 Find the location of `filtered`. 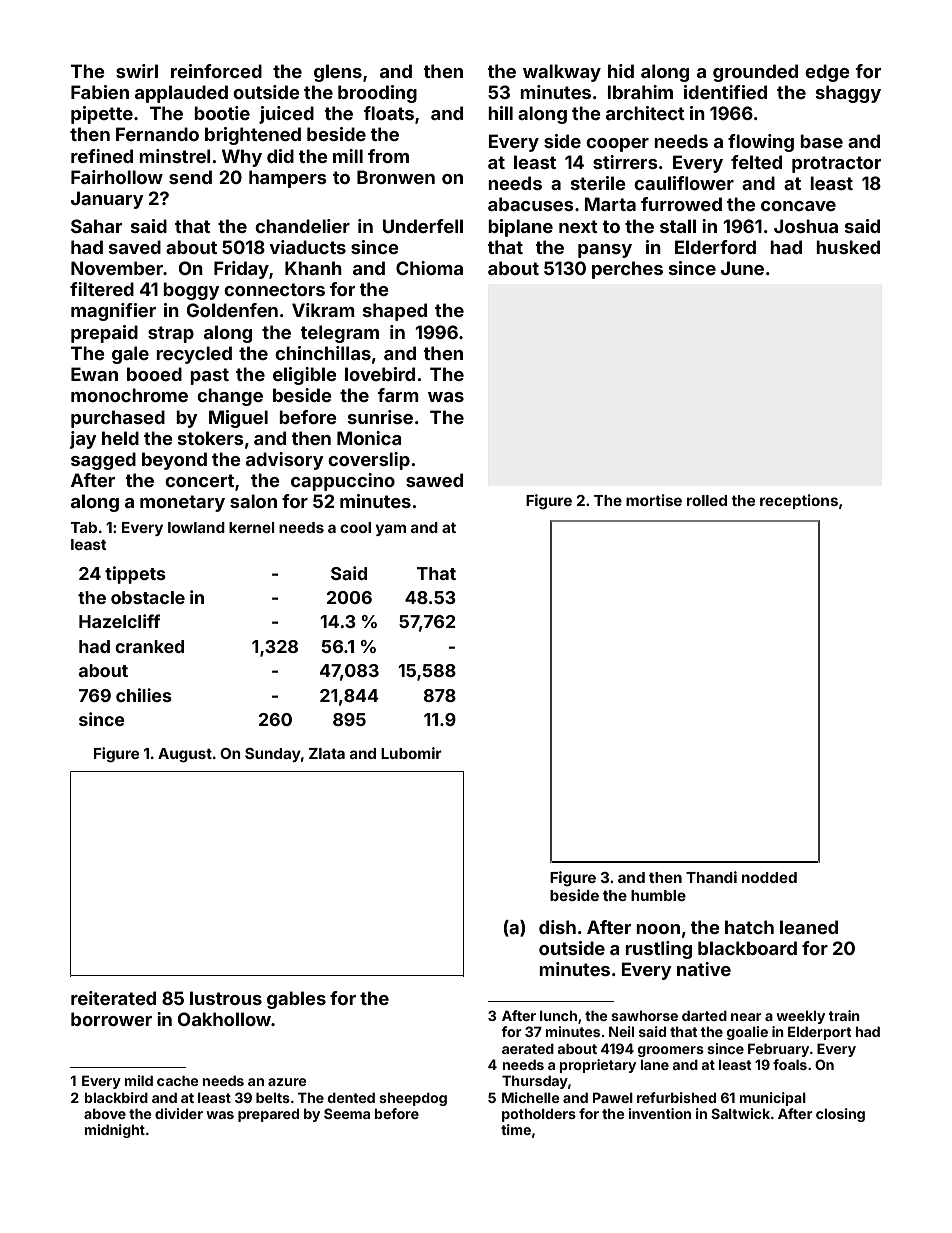

filtered is located at coordinates (102, 289).
